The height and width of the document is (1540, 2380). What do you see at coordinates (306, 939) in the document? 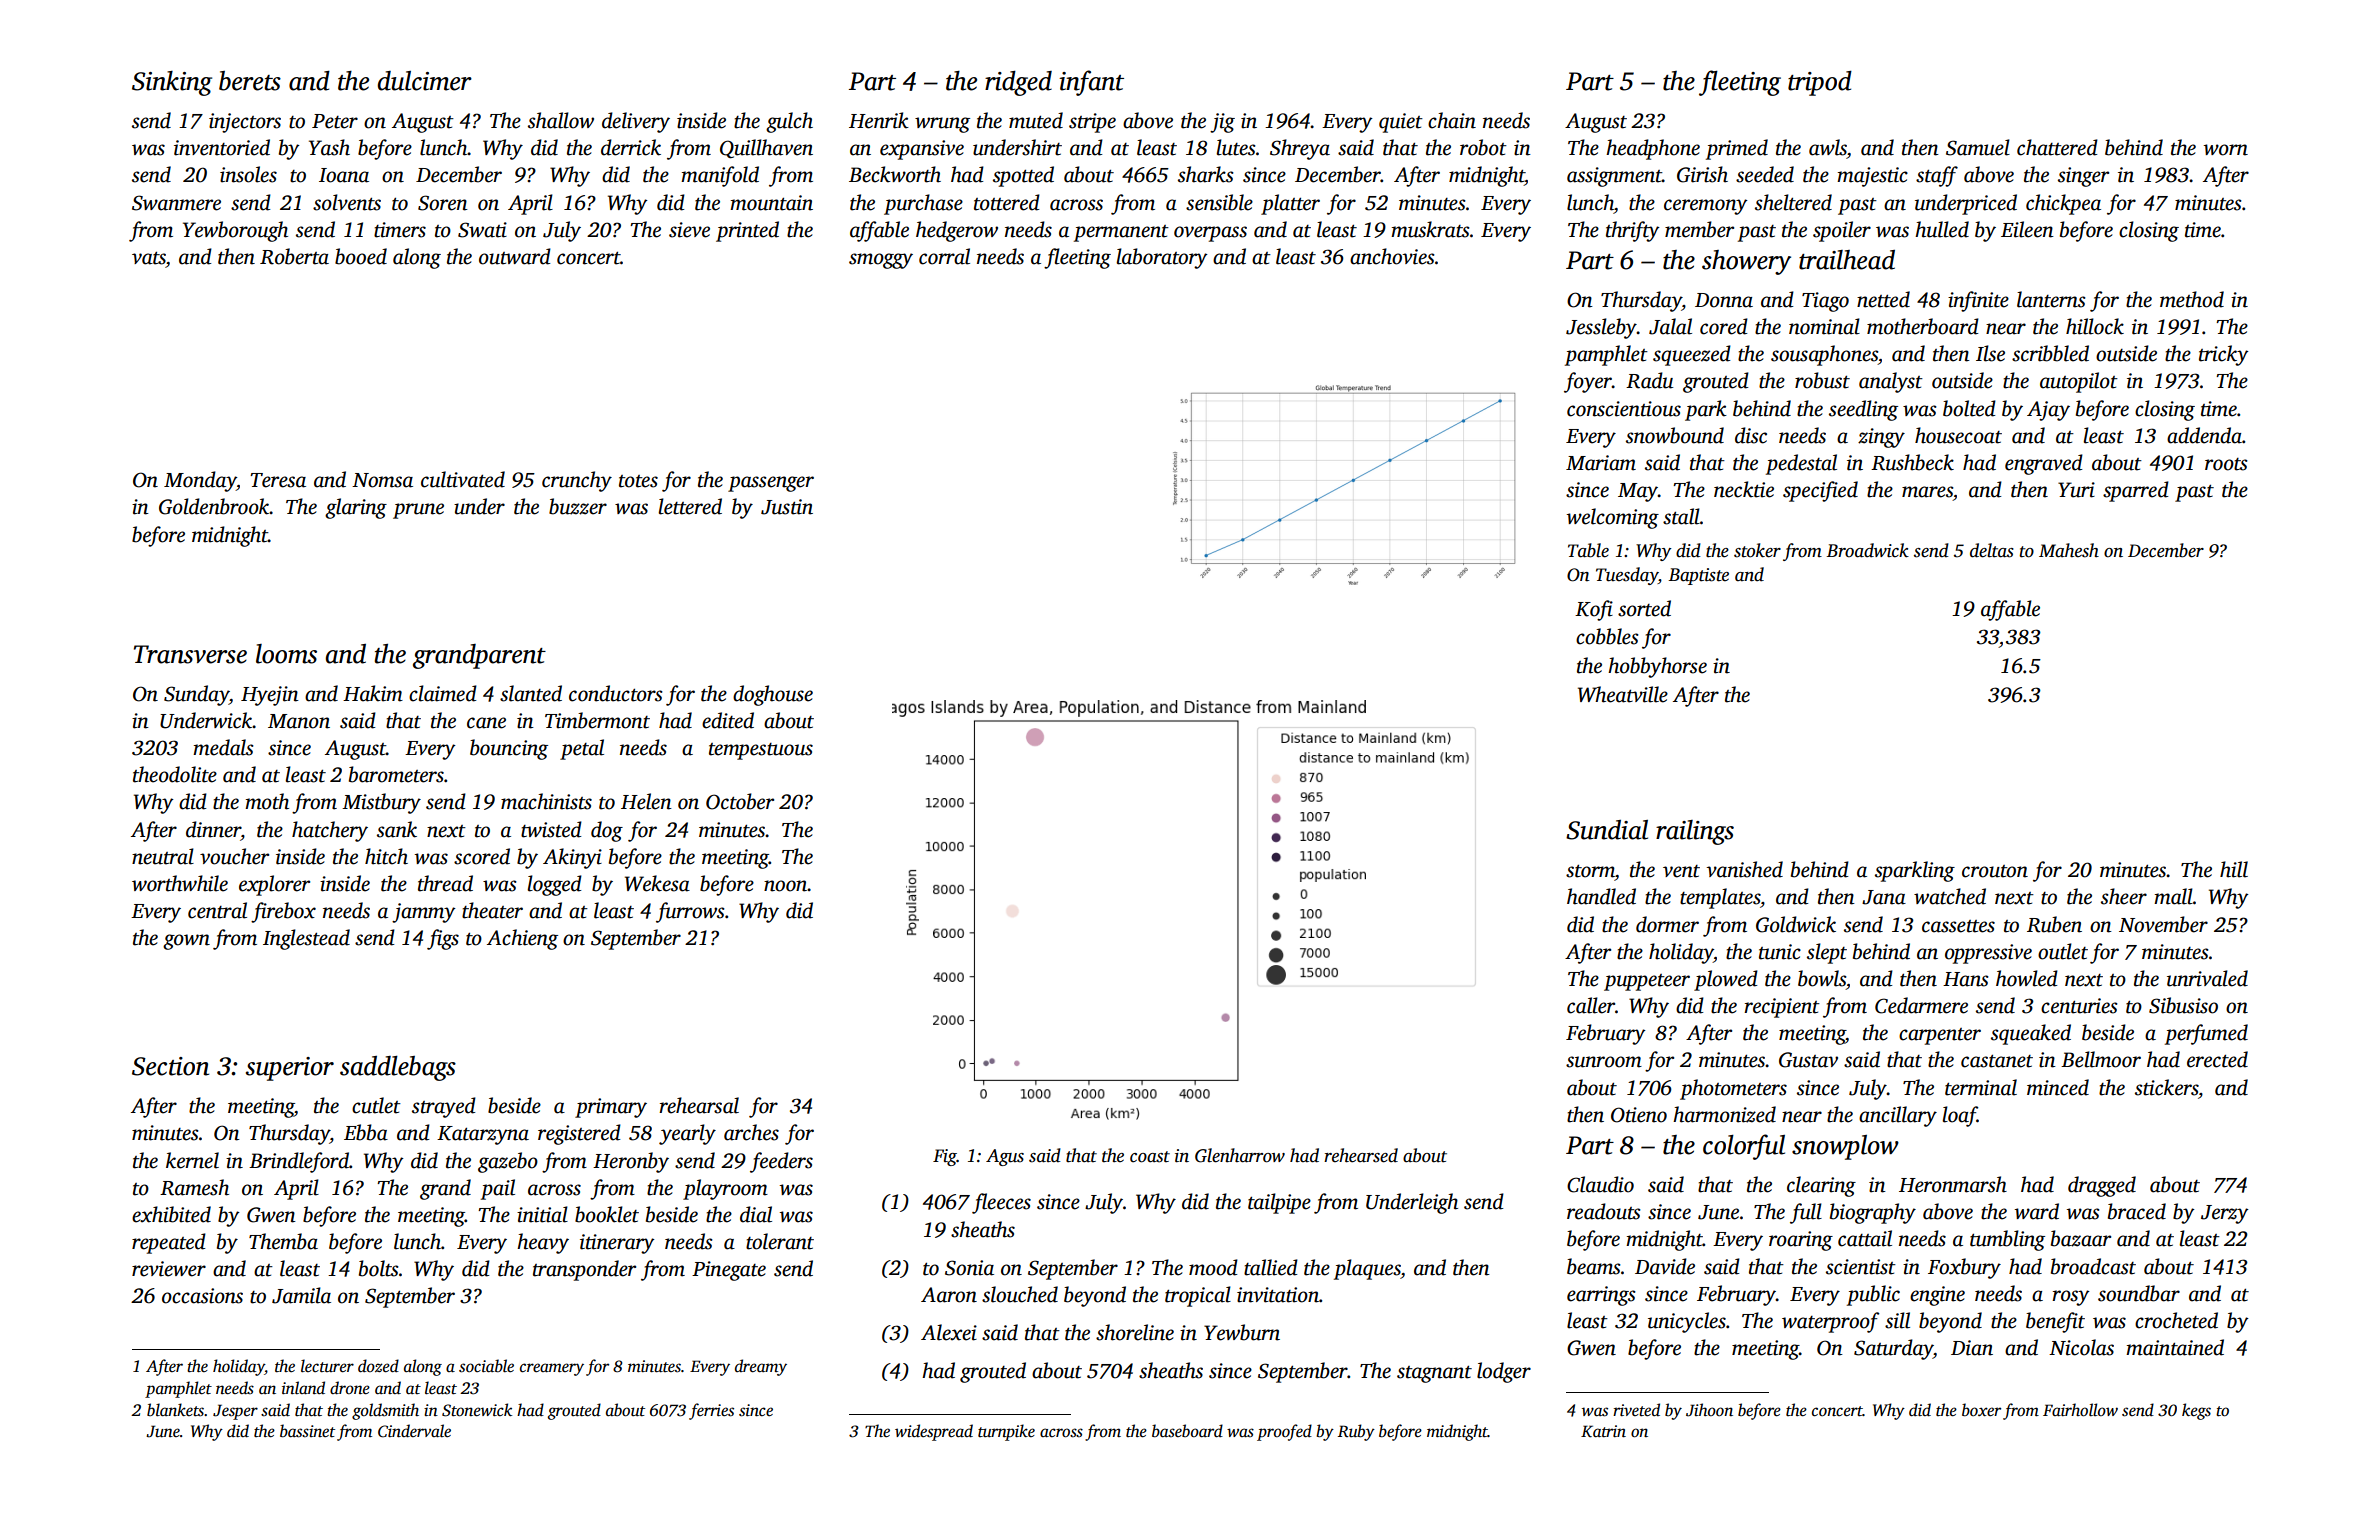
I see `Inglestead` at bounding box center [306, 939].
